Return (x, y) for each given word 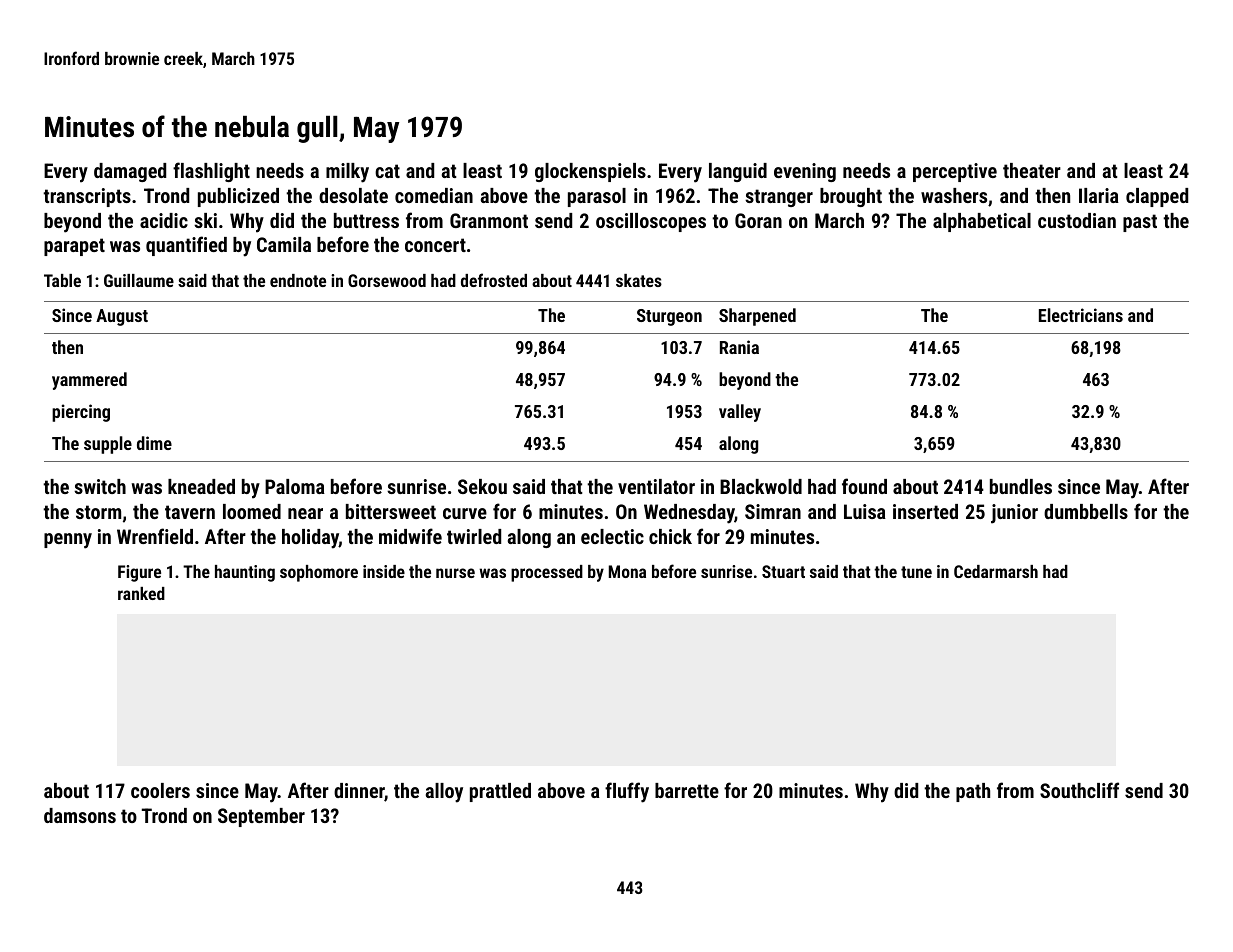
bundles (1021, 486)
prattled (500, 792)
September (261, 817)
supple (108, 445)
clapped (1157, 197)
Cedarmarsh (996, 571)
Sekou (482, 486)
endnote (298, 280)
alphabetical (982, 222)
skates (639, 280)
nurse (455, 573)
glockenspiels (590, 172)
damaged (130, 172)
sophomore (319, 573)
